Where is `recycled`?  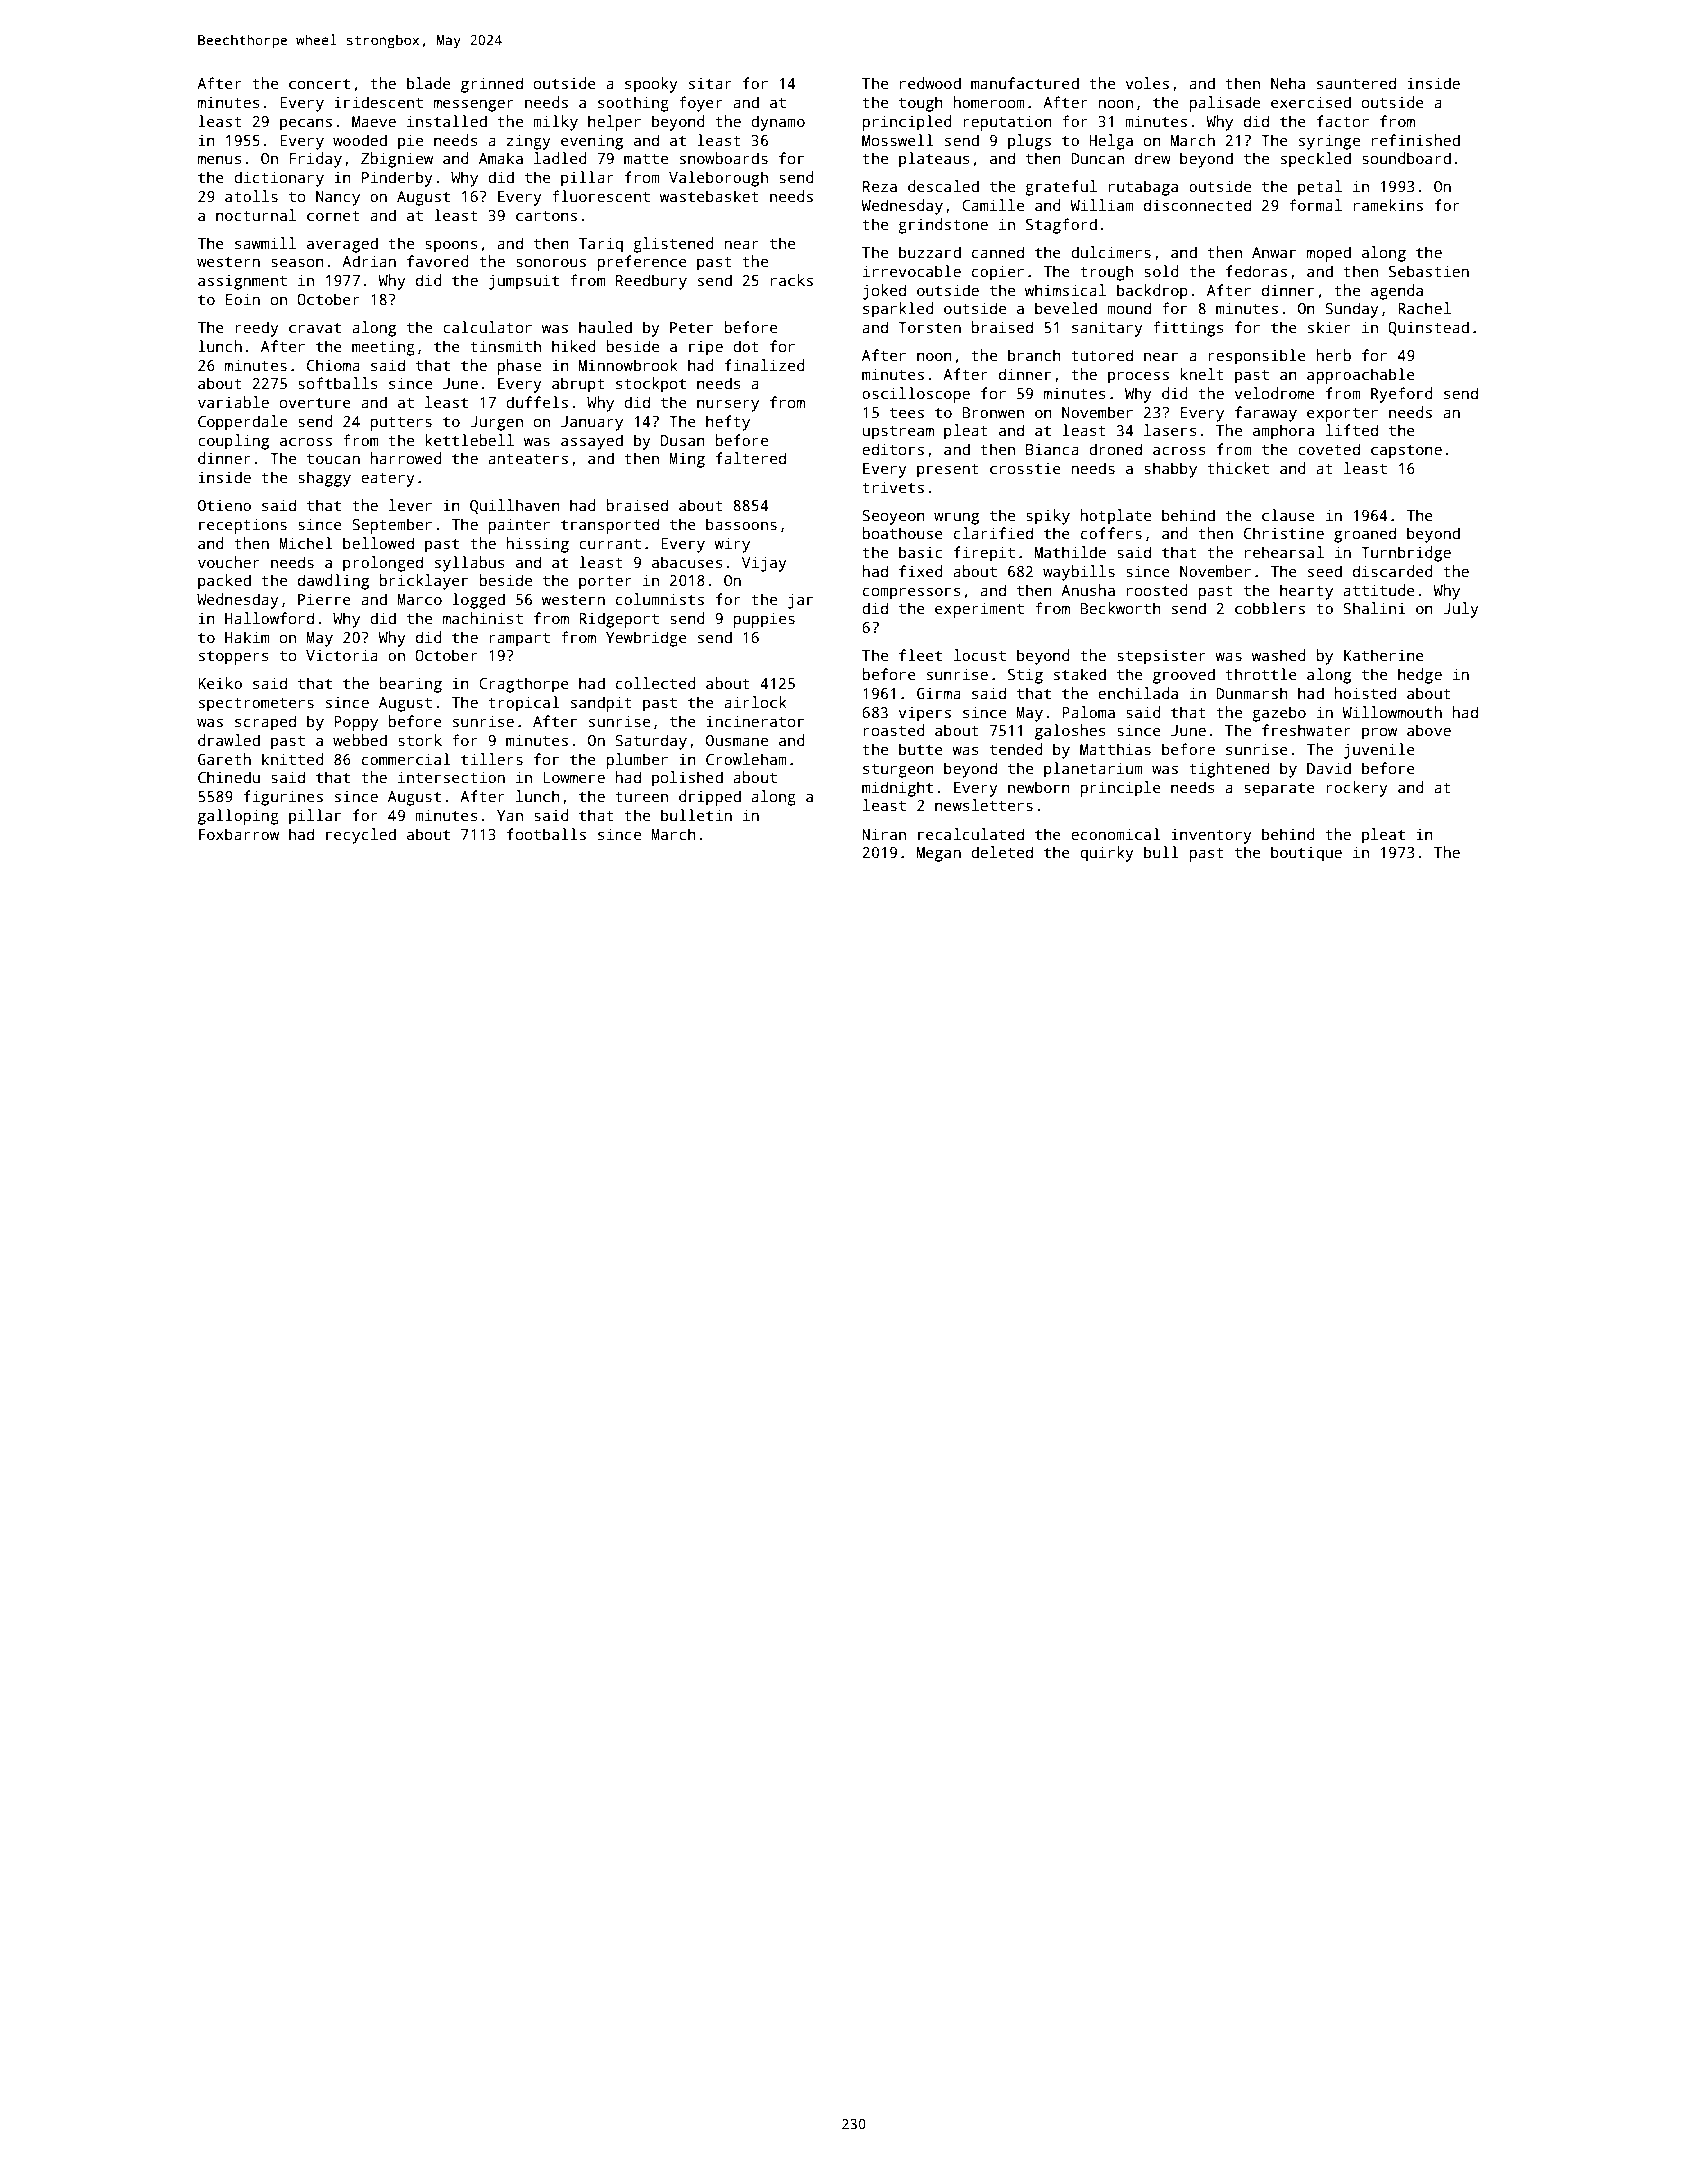 recycled is located at coordinates (361, 836).
